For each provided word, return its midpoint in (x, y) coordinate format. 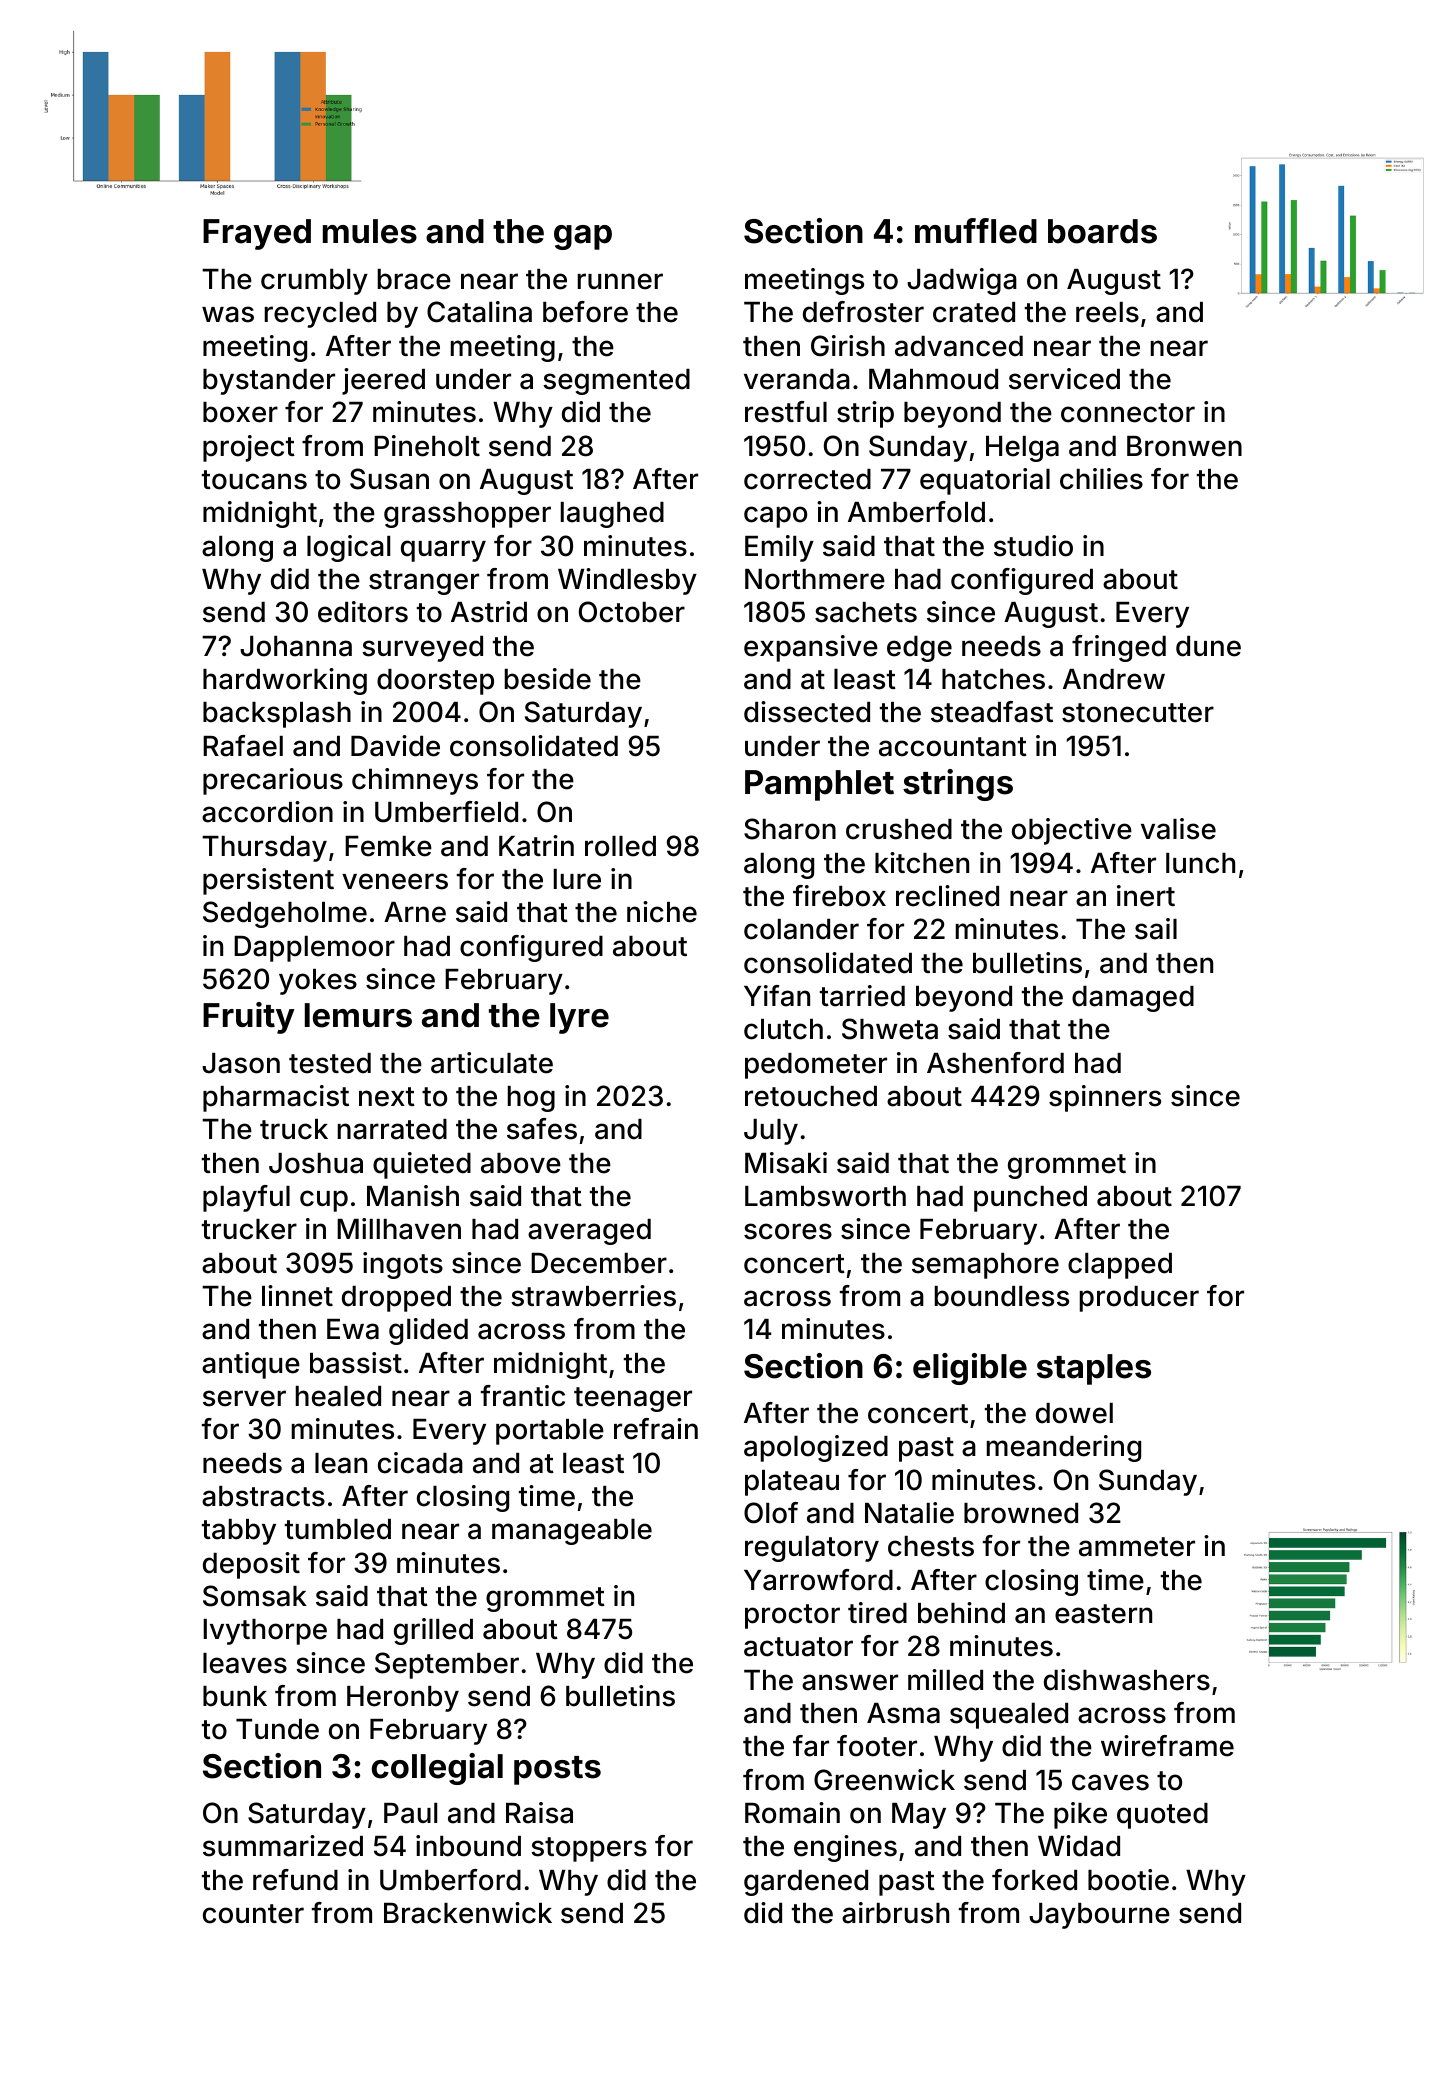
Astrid (489, 612)
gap (583, 237)
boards (1102, 231)
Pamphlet (819, 785)
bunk (235, 1696)
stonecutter (1138, 713)
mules (370, 231)
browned (1021, 1513)
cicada (420, 1463)
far (811, 1746)
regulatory (812, 1549)
